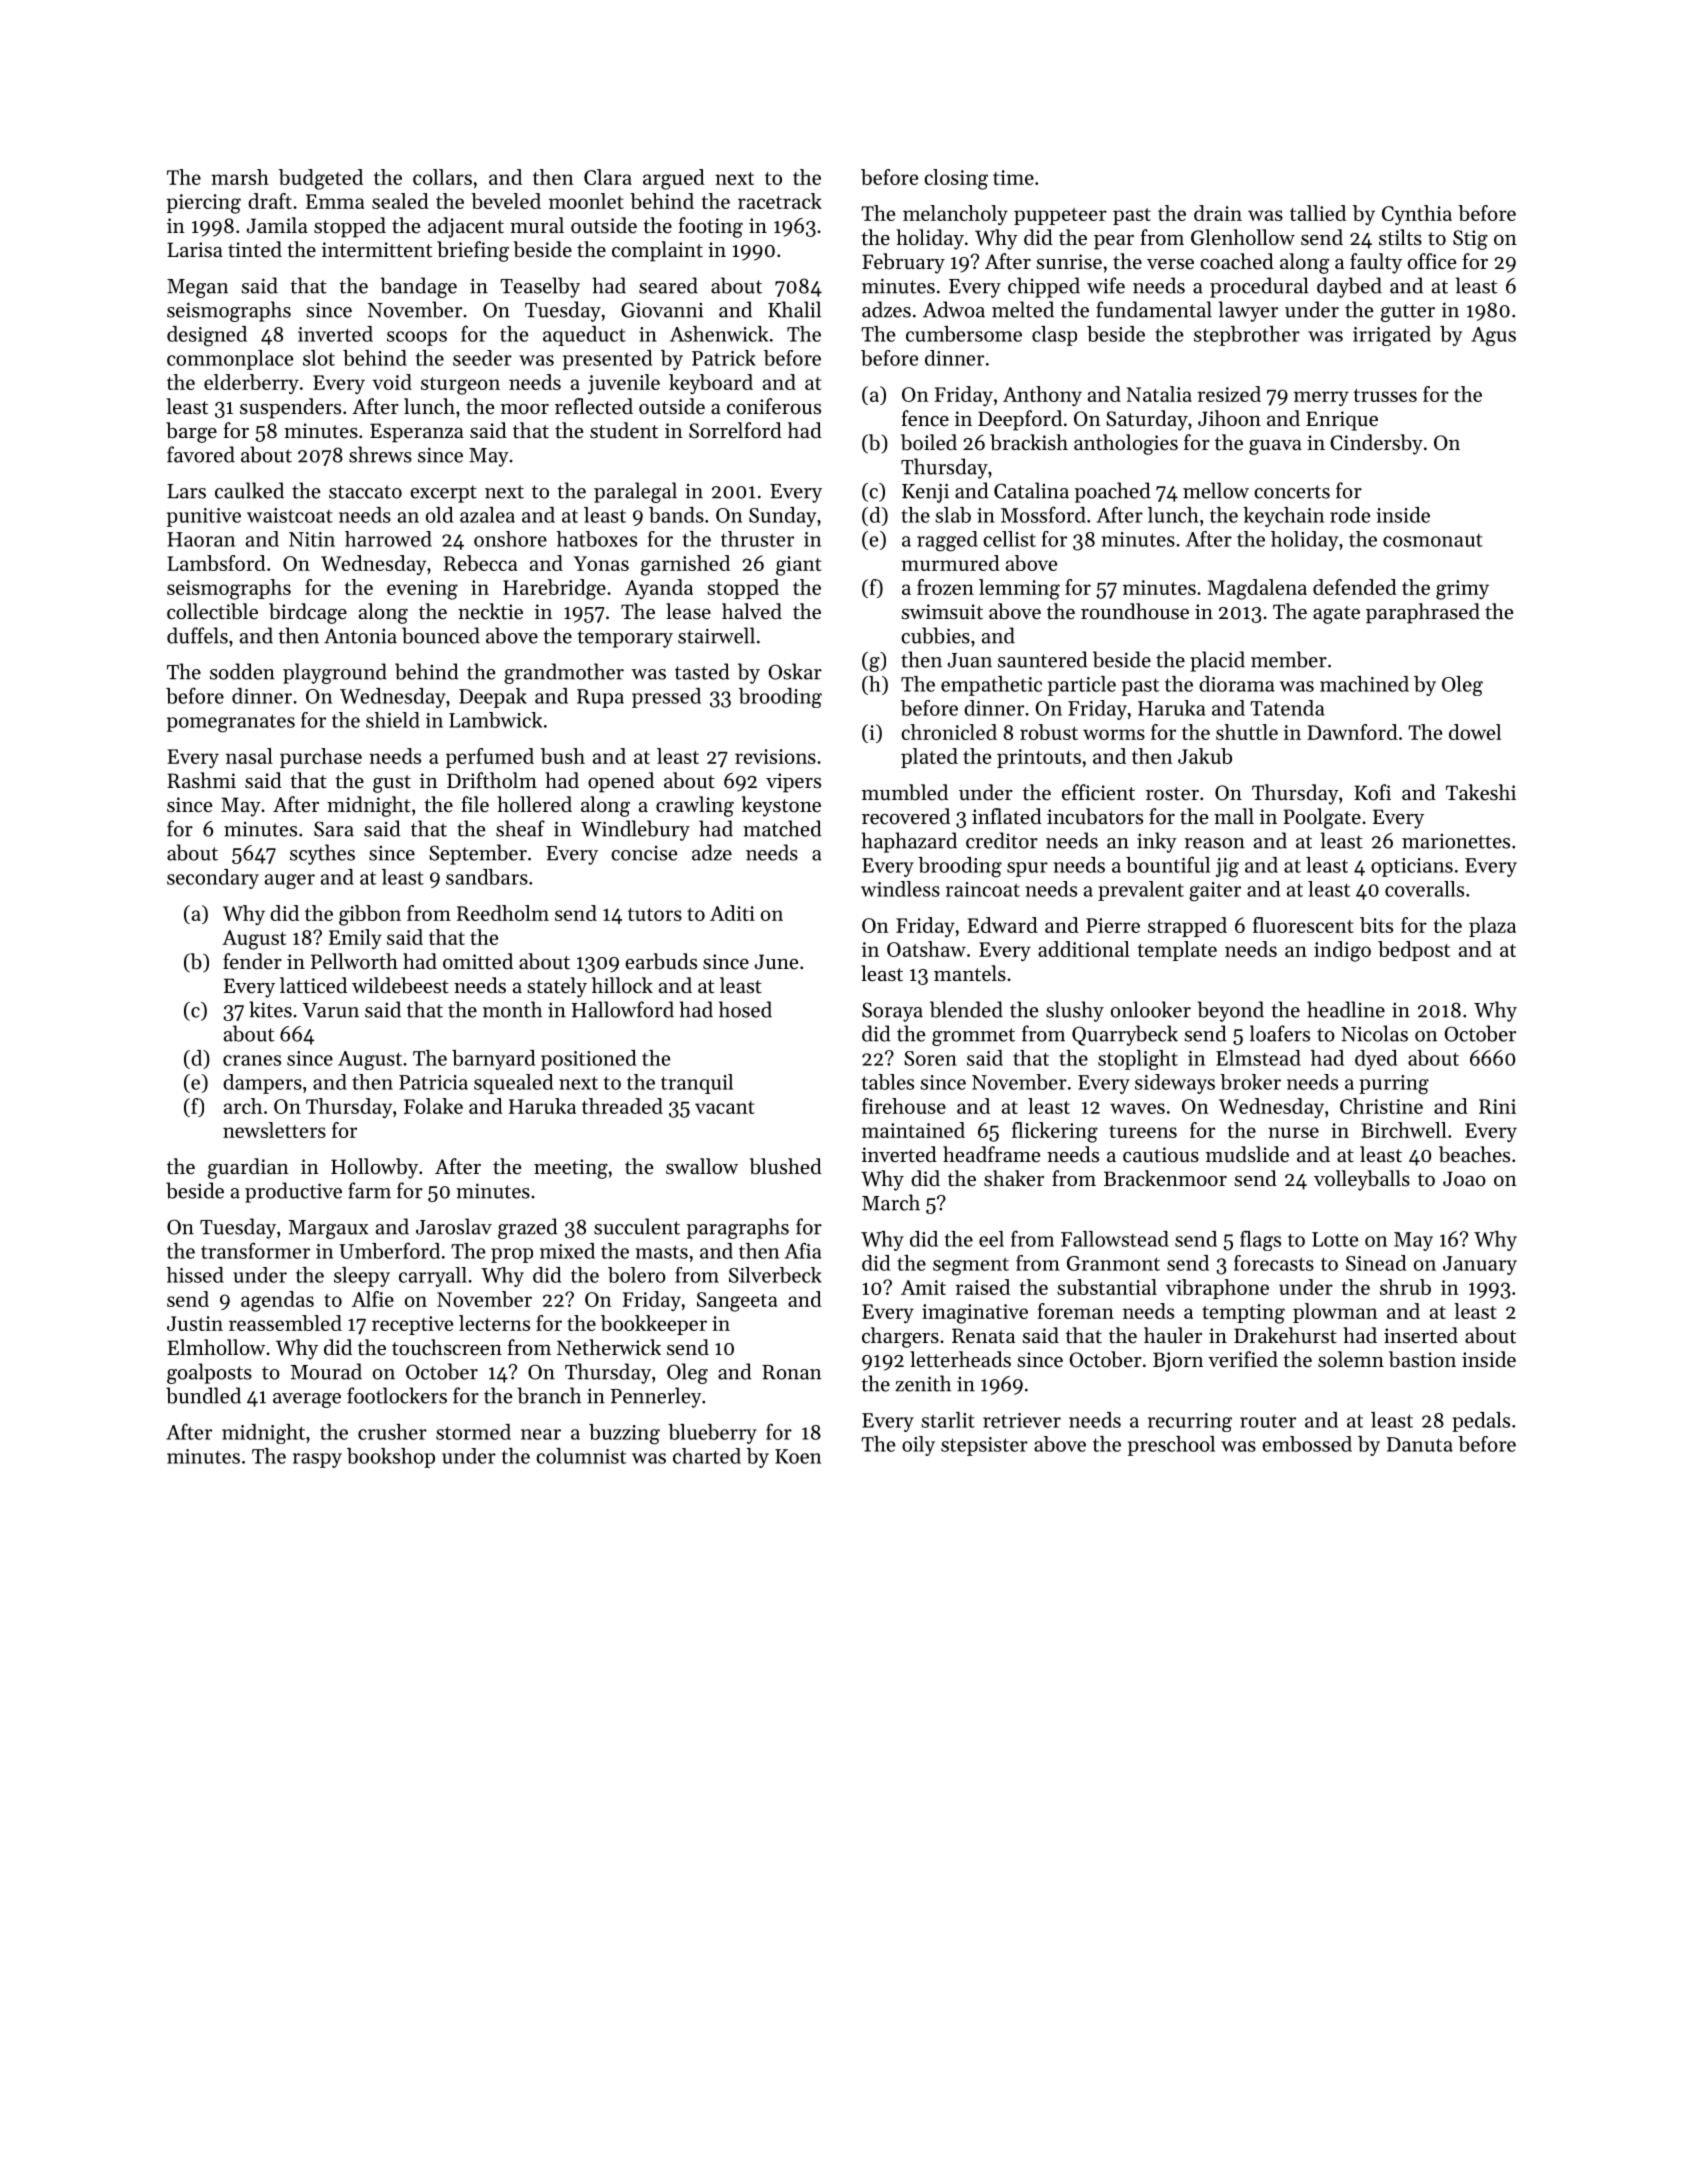 This page has width=1683, height=2178. I want to click on Danuta, so click(1420, 1444).
